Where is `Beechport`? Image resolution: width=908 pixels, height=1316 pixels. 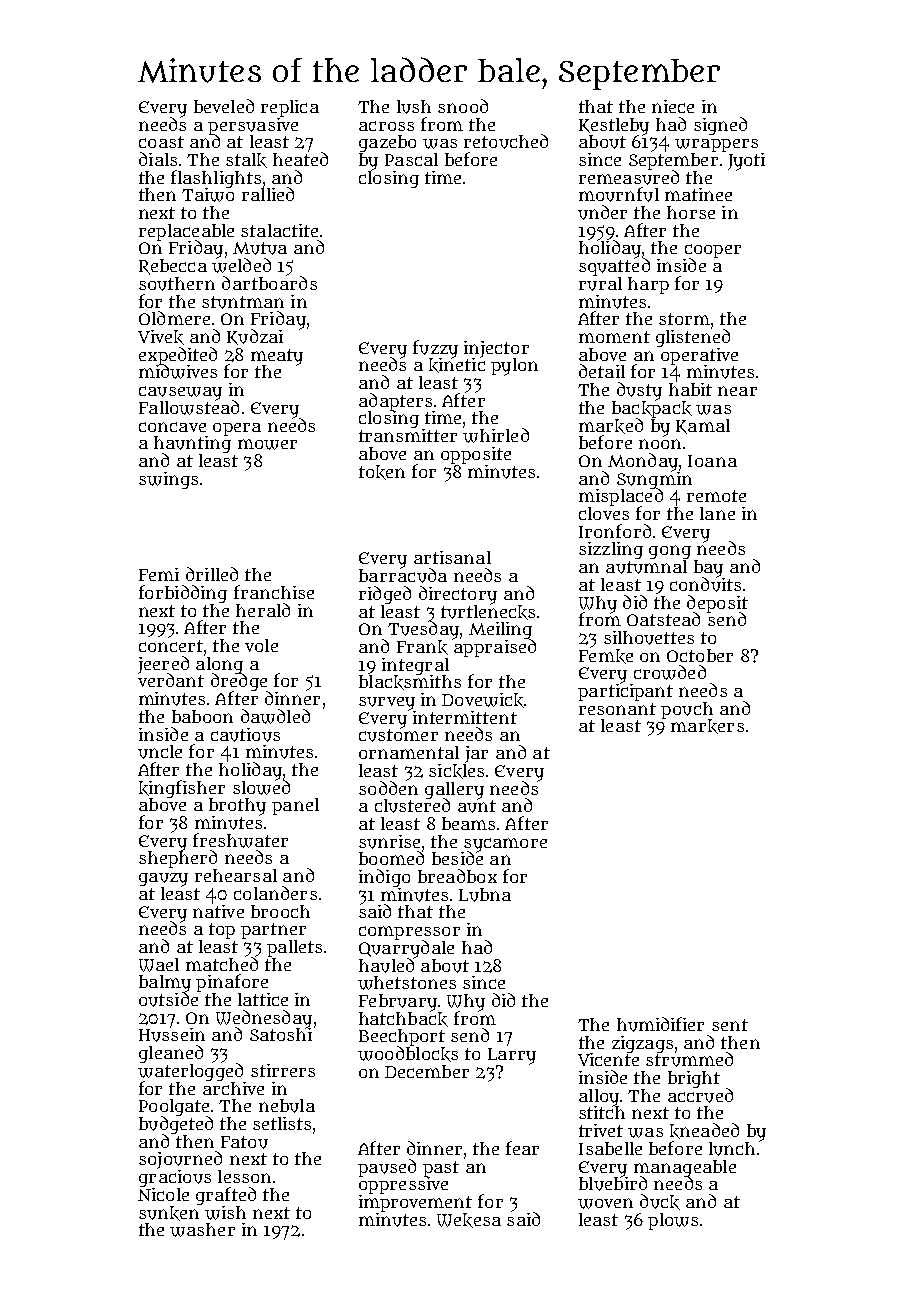 Beechport is located at coordinates (402, 1038).
